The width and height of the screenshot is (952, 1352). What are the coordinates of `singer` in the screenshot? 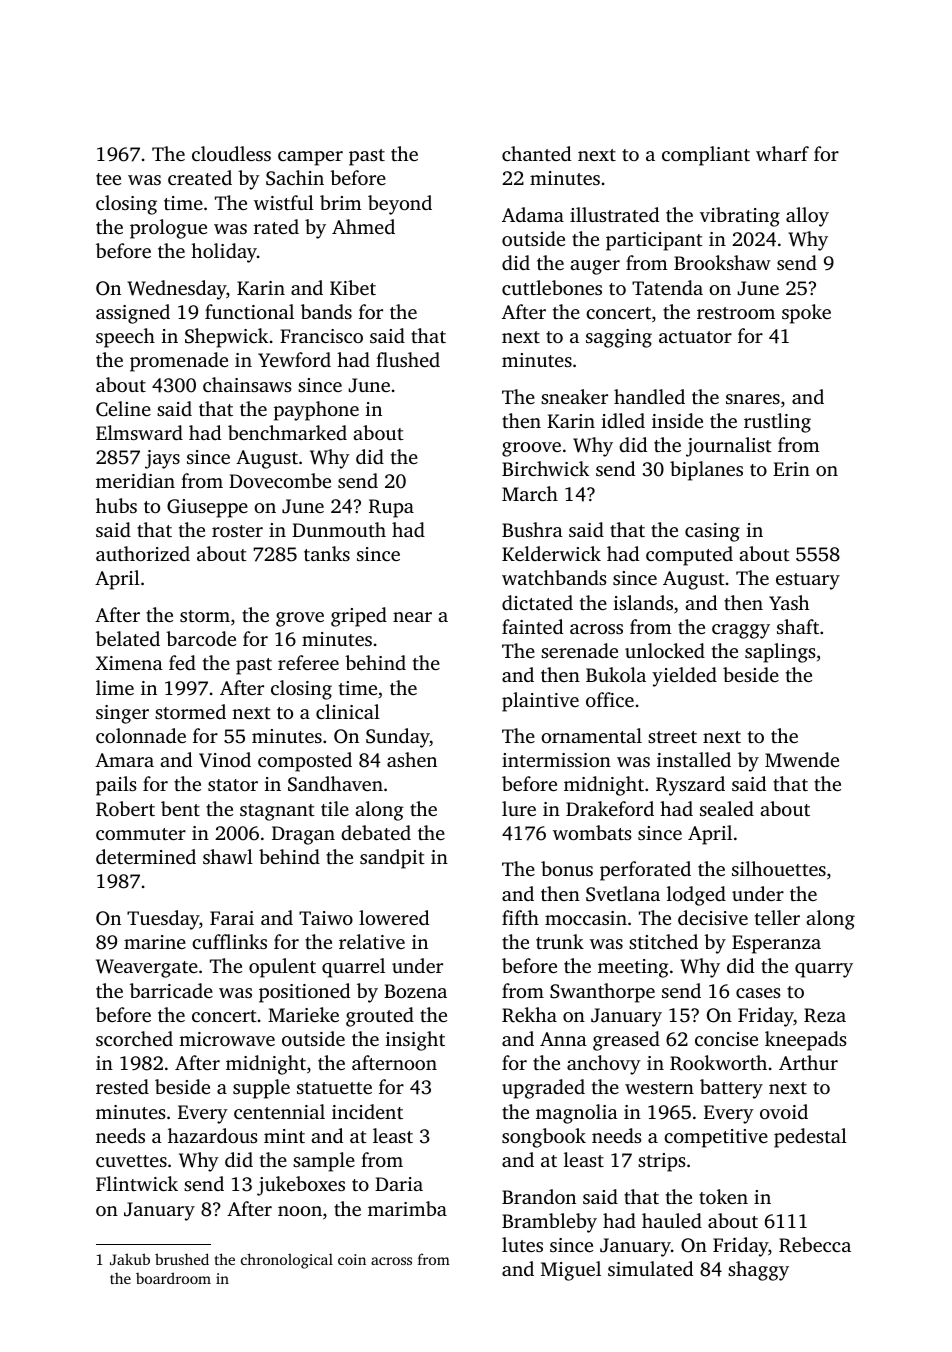 It's located at (122, 714).
